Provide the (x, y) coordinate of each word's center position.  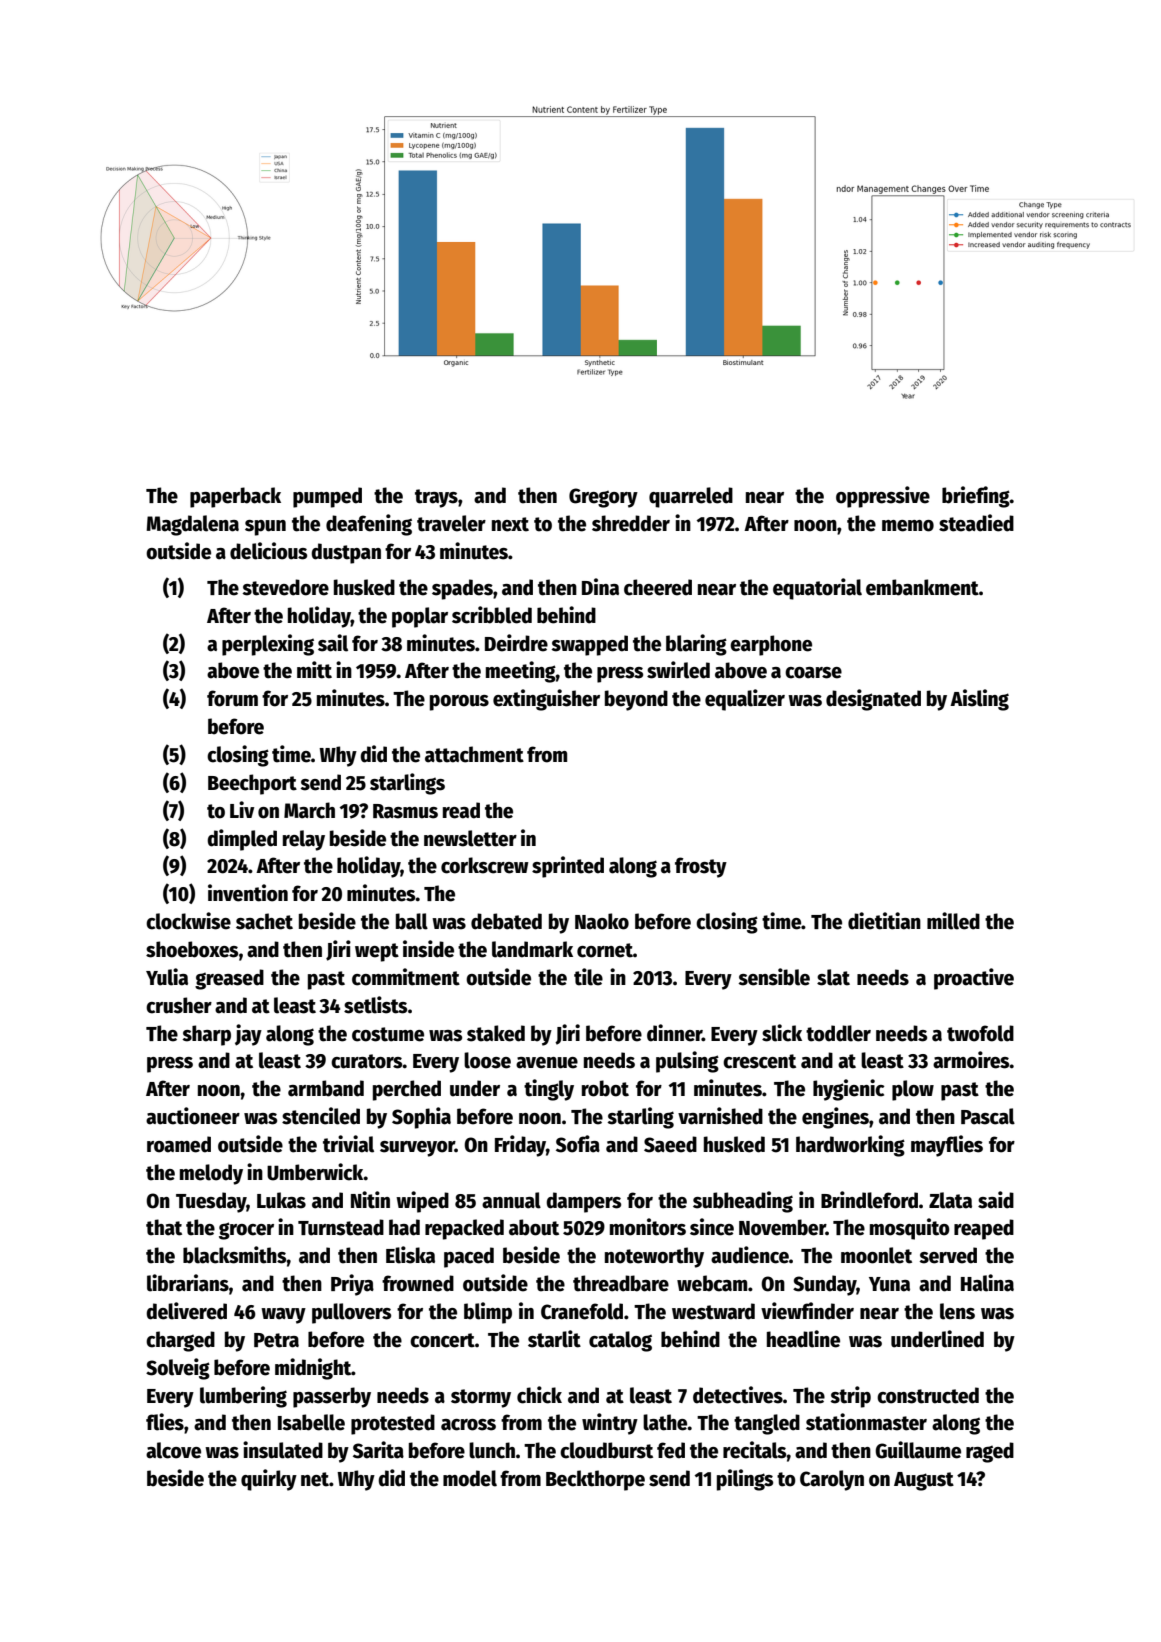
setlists (375, 1005)
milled (953, 921)
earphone (771, 645)
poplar (420, 617)
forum (232, 698)
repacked (464, 1229)
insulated (283, 1450)
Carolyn (832, 1480)
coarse (813, 673)
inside (428, 949)
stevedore (285, 587)
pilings (745, 1480)
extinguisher (546, 700)
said (996, 1200)
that (164, 1227)
